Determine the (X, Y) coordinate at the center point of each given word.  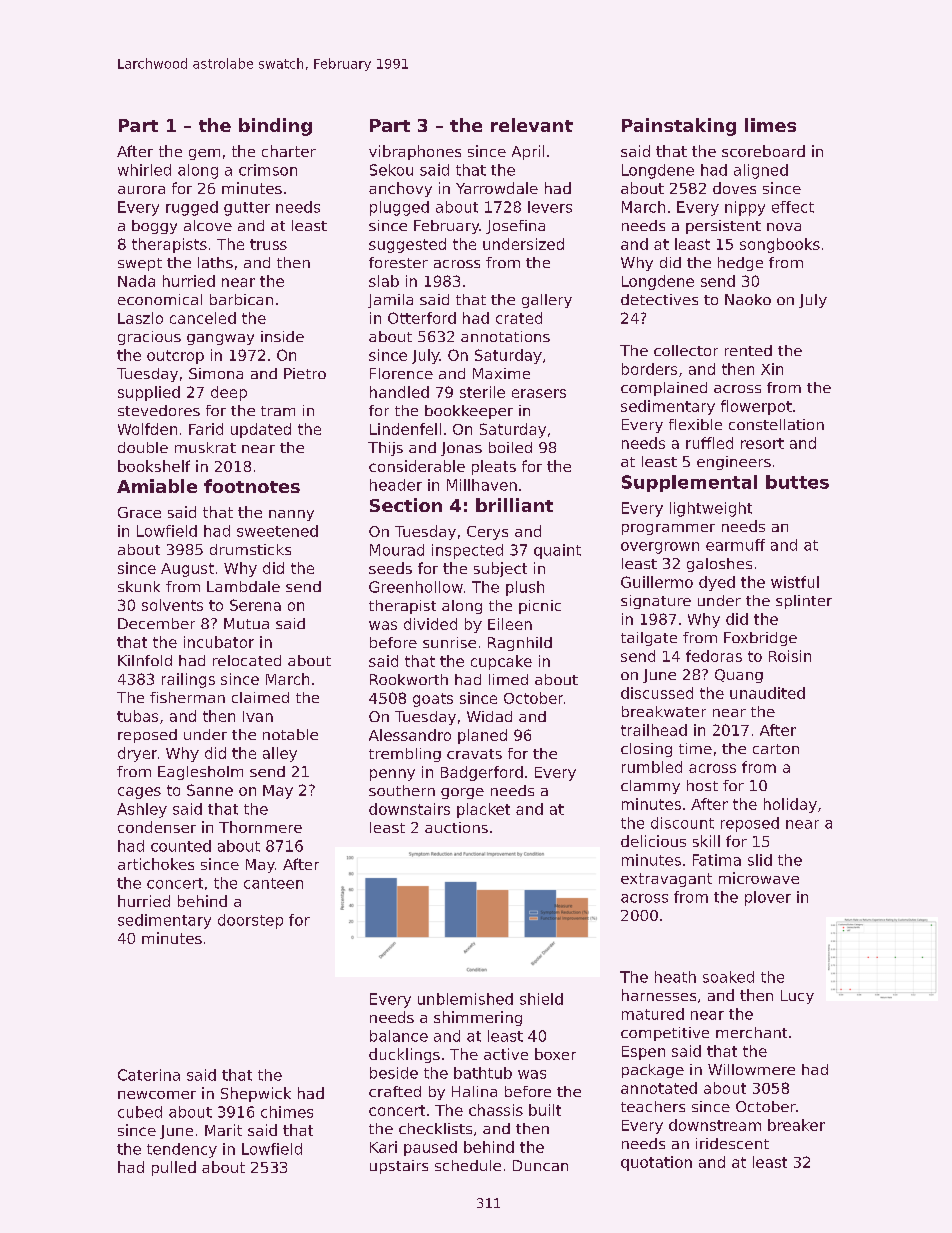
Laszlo (140, 318)
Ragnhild (520, 644)
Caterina (149, 1075)
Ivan (258, 716)
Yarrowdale (497, 188)
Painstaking (679, 127)
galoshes (719, 565)
